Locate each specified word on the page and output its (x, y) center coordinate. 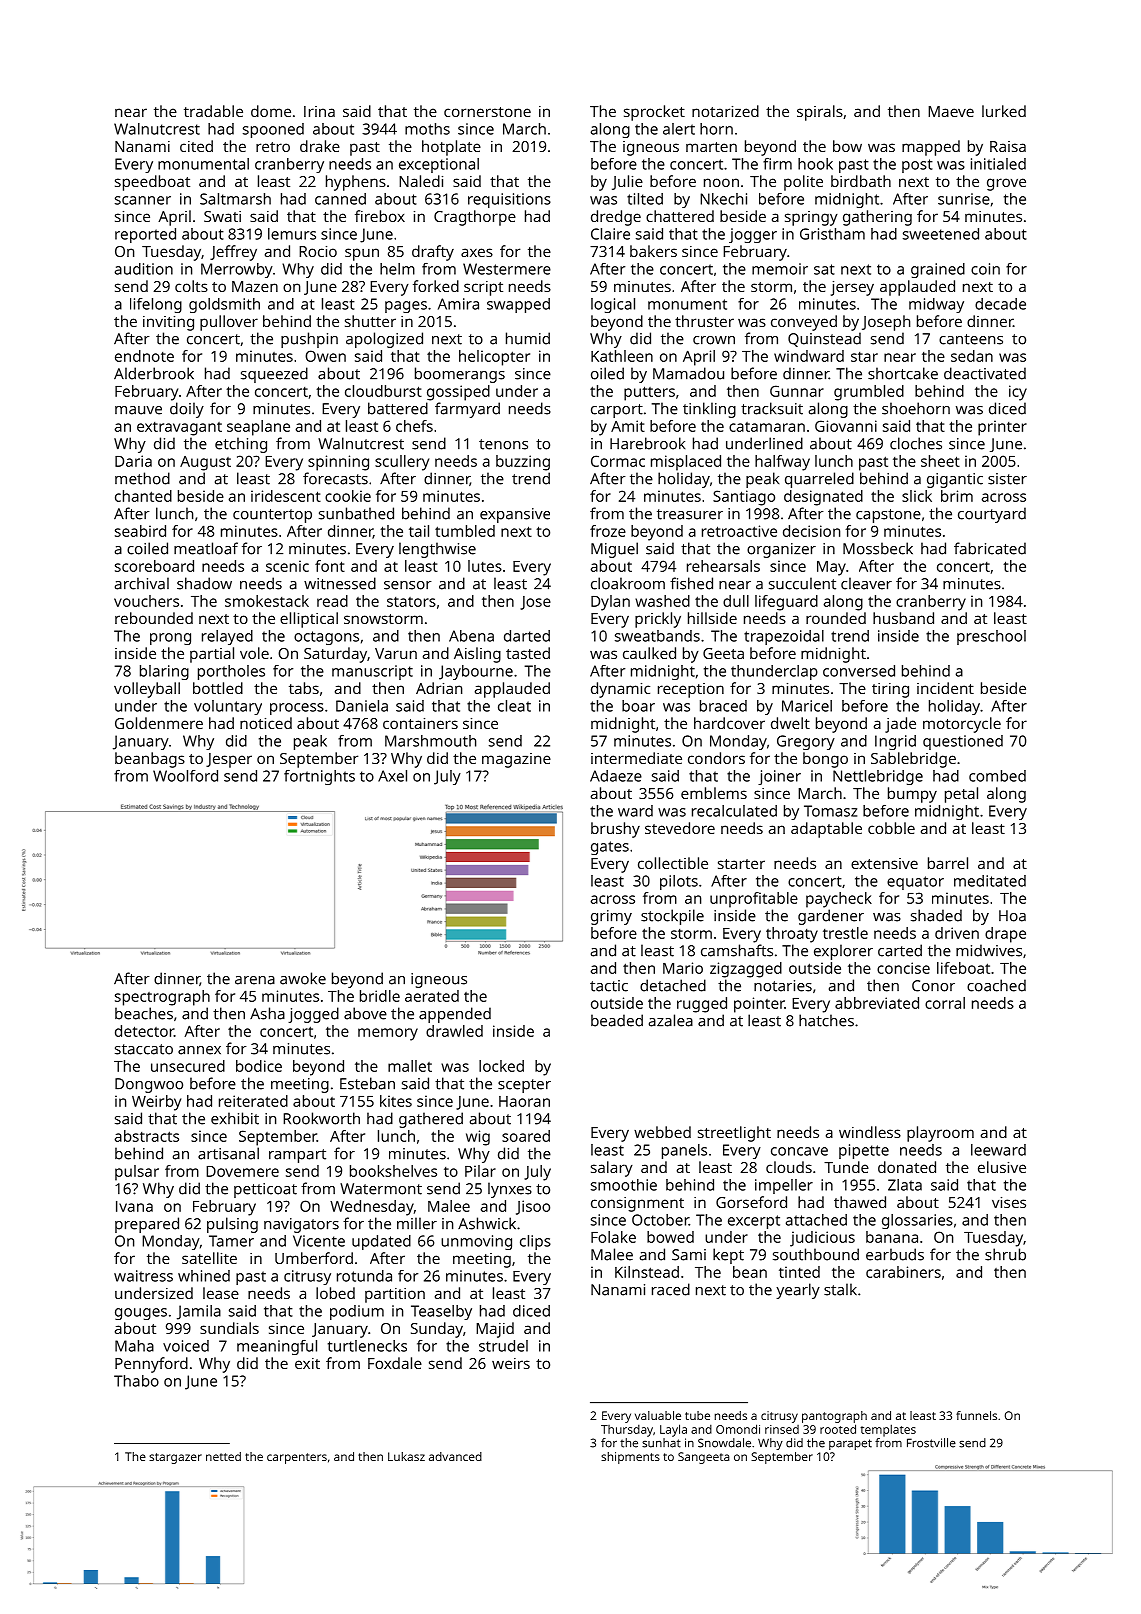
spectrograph (162, 998)
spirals (820, 113)
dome (271, 111)
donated (907, 1167)
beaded (617, 1020)
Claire (610, 234)
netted (223, 1456)
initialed (998, 164)
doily (187, 410)
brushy (615, 830)
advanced (455, 1456)
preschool (991, 637)
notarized (725, 111)
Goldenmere (159, 723)
